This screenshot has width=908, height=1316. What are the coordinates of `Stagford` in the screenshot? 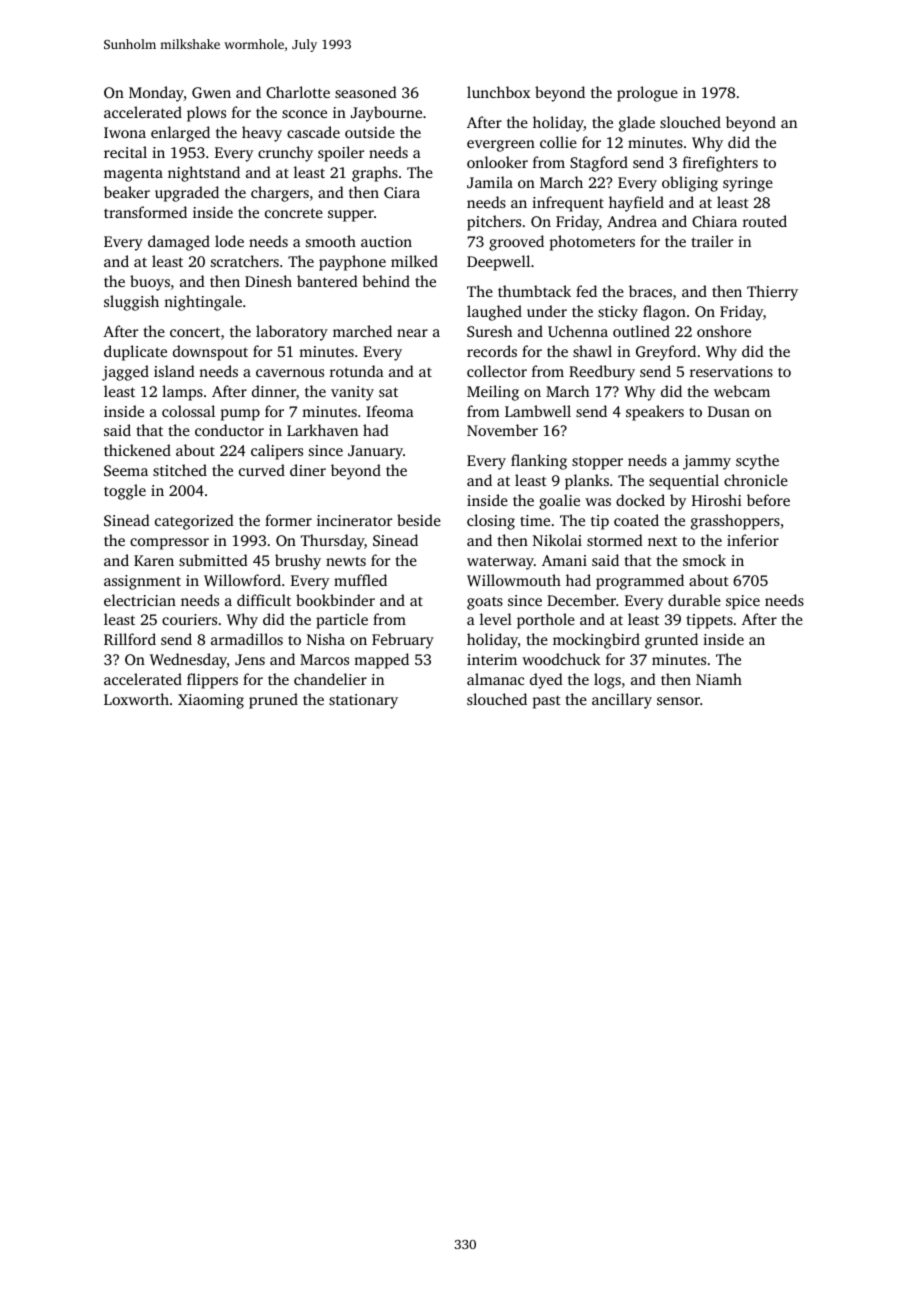 It's located at (599, 164).
